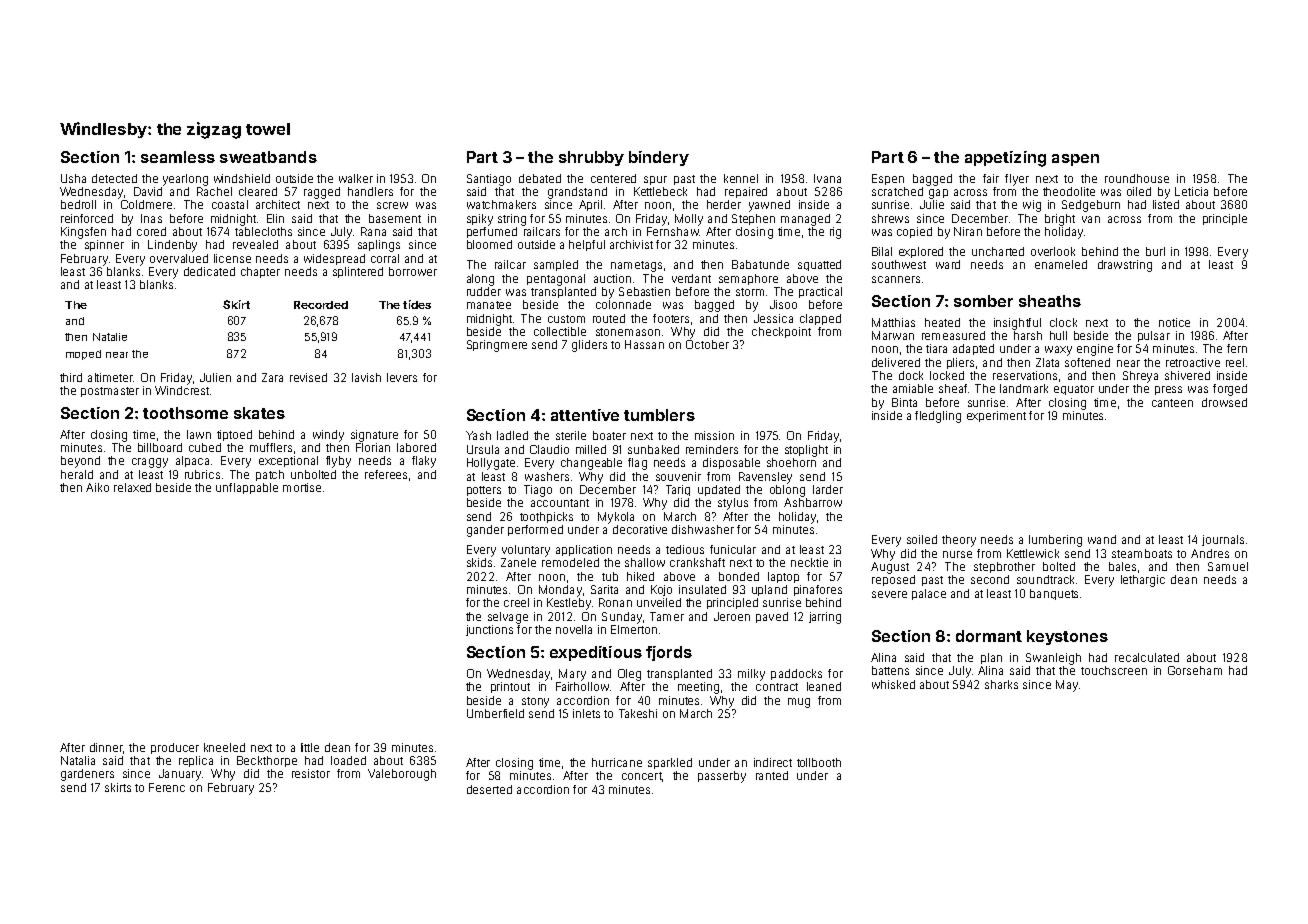 The image size is (1308, 924). What do you see at coordinates (938, 194) in the image?
I see `gap` at bounding box center [938, 194].
